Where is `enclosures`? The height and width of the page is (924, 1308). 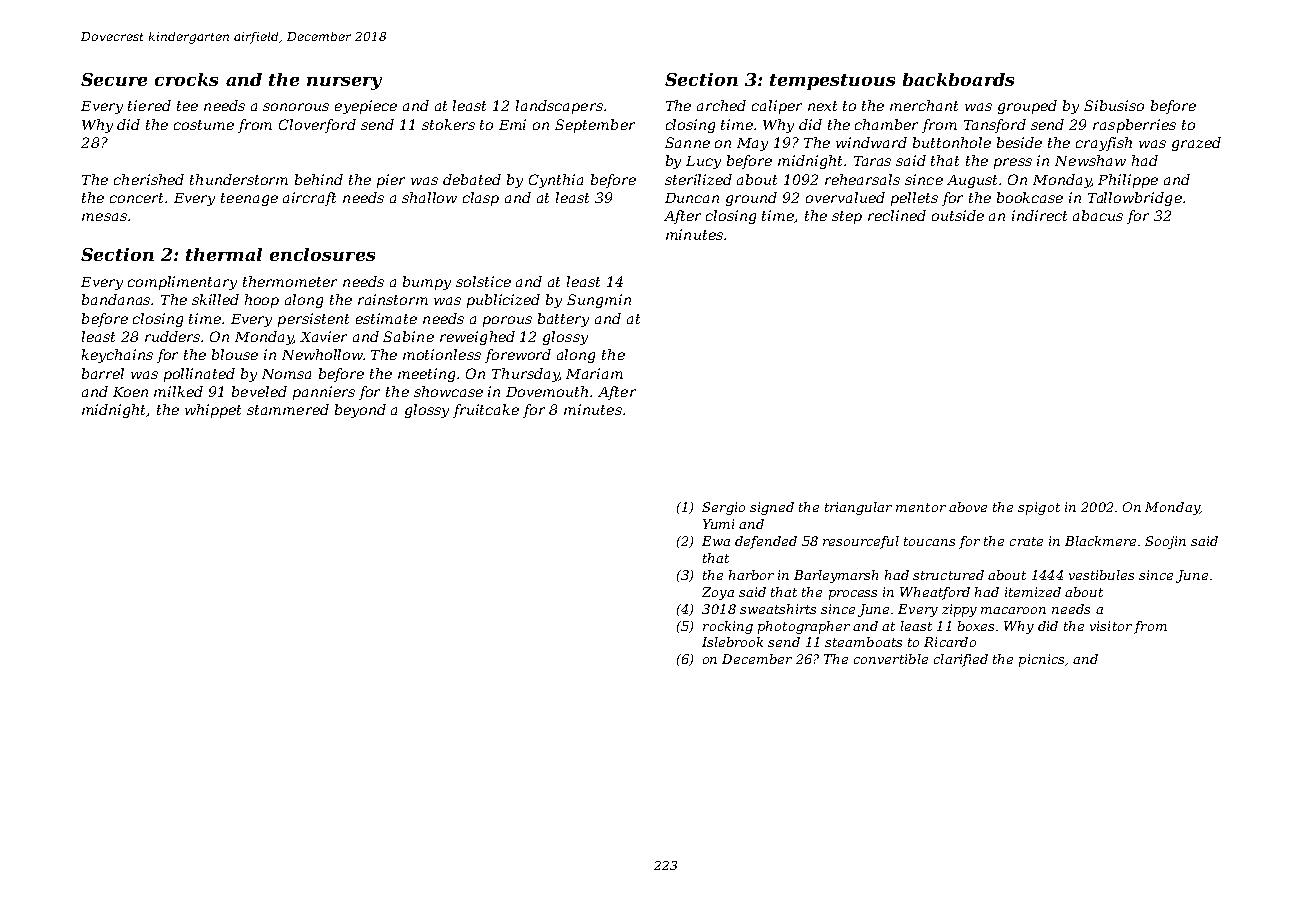 enclosures is located at coordinates (322, 254).
